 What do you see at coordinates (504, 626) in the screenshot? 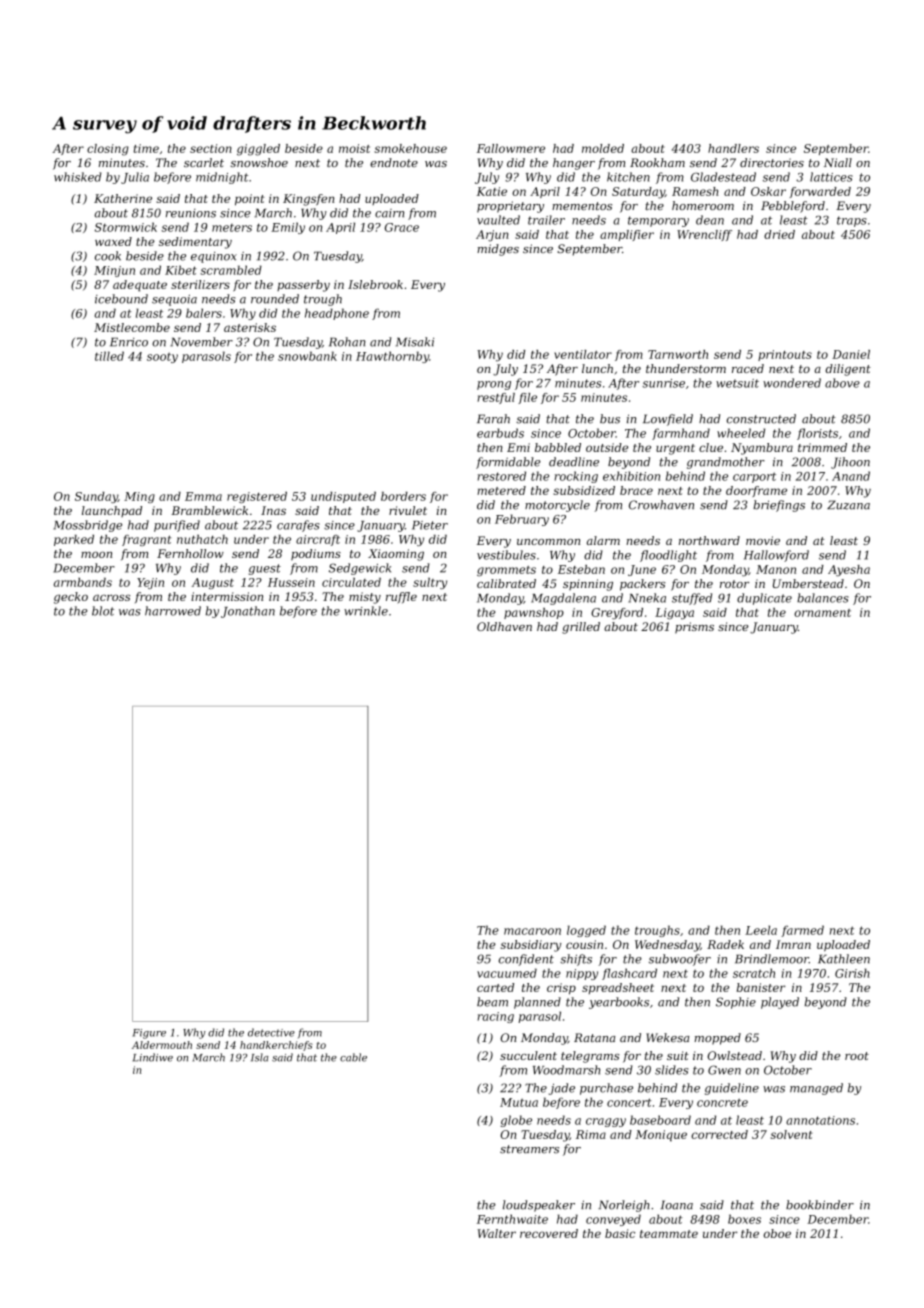
I see `Oldhaven` at bounding box center [504, 626].
